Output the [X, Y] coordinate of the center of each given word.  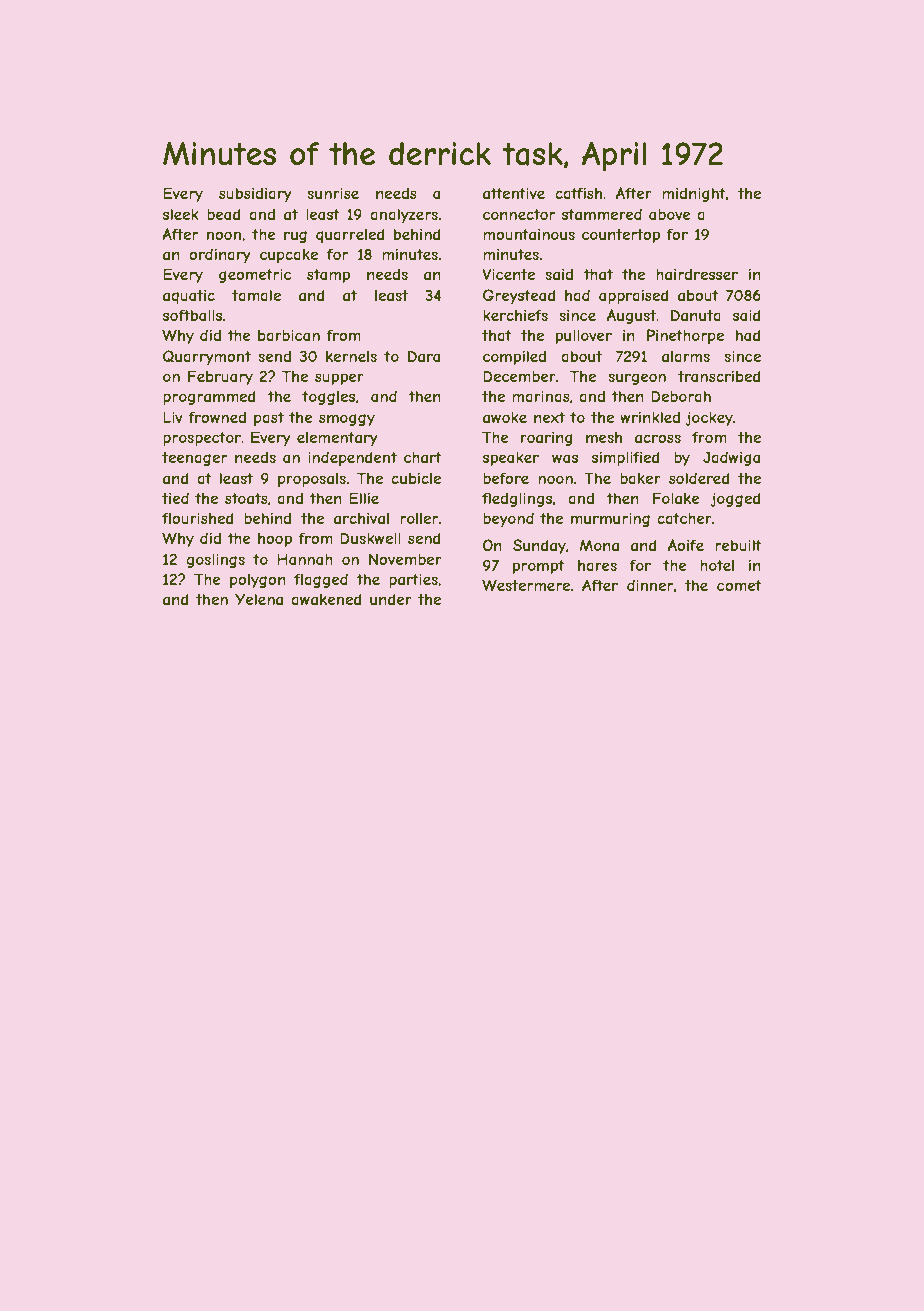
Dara [424, 356]
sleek [181, 214]
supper [339, 379]
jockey [709, 418]
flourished [198, 518]
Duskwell [370, 538]
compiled [514, 357]
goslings [215, 560]
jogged [735, 499]
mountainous [529, 234]
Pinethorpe [685, 336]
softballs [192, 315]
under [391, 599]
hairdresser [697, 274]
